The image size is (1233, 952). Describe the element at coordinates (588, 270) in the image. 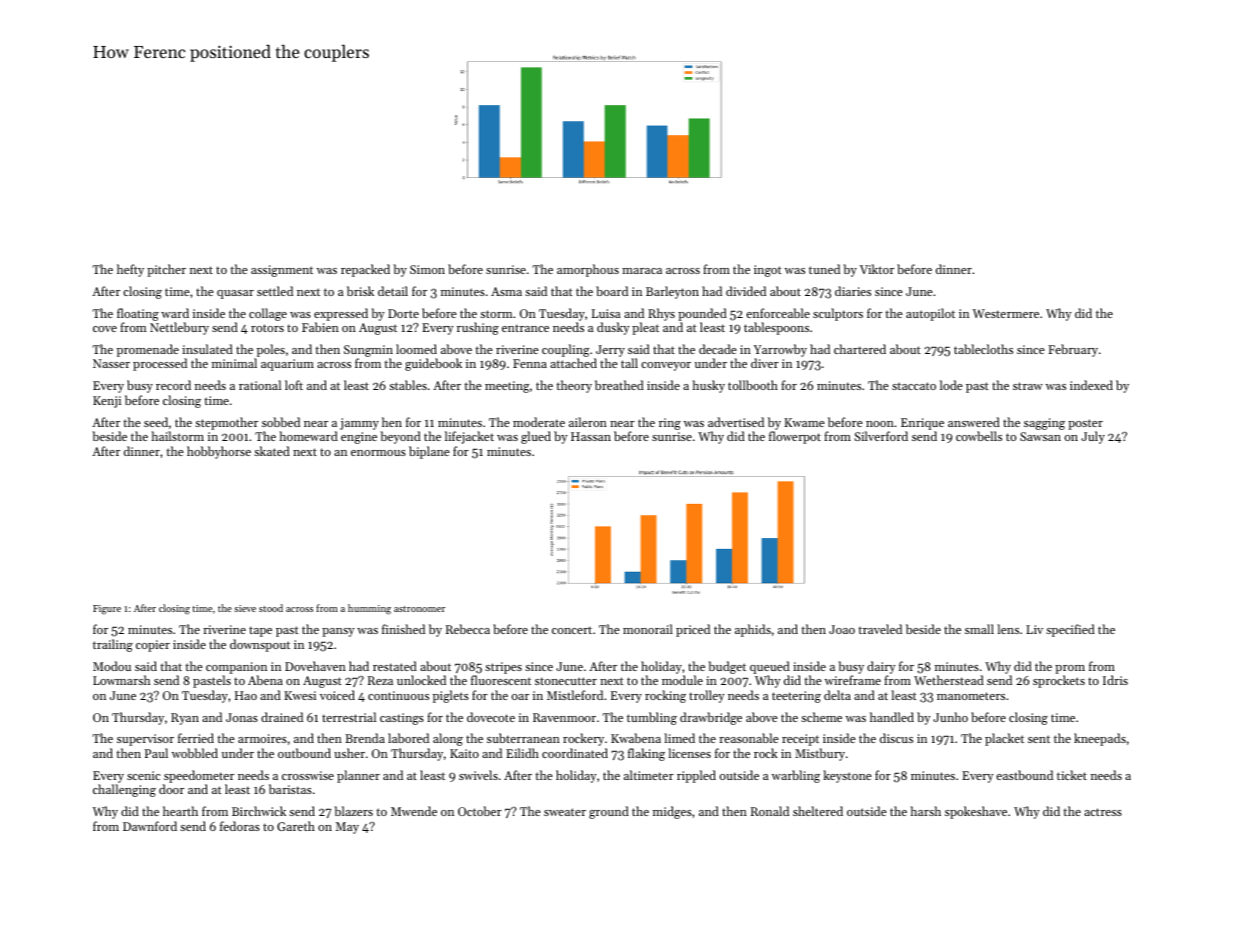

I see `amorphous` at that location.
